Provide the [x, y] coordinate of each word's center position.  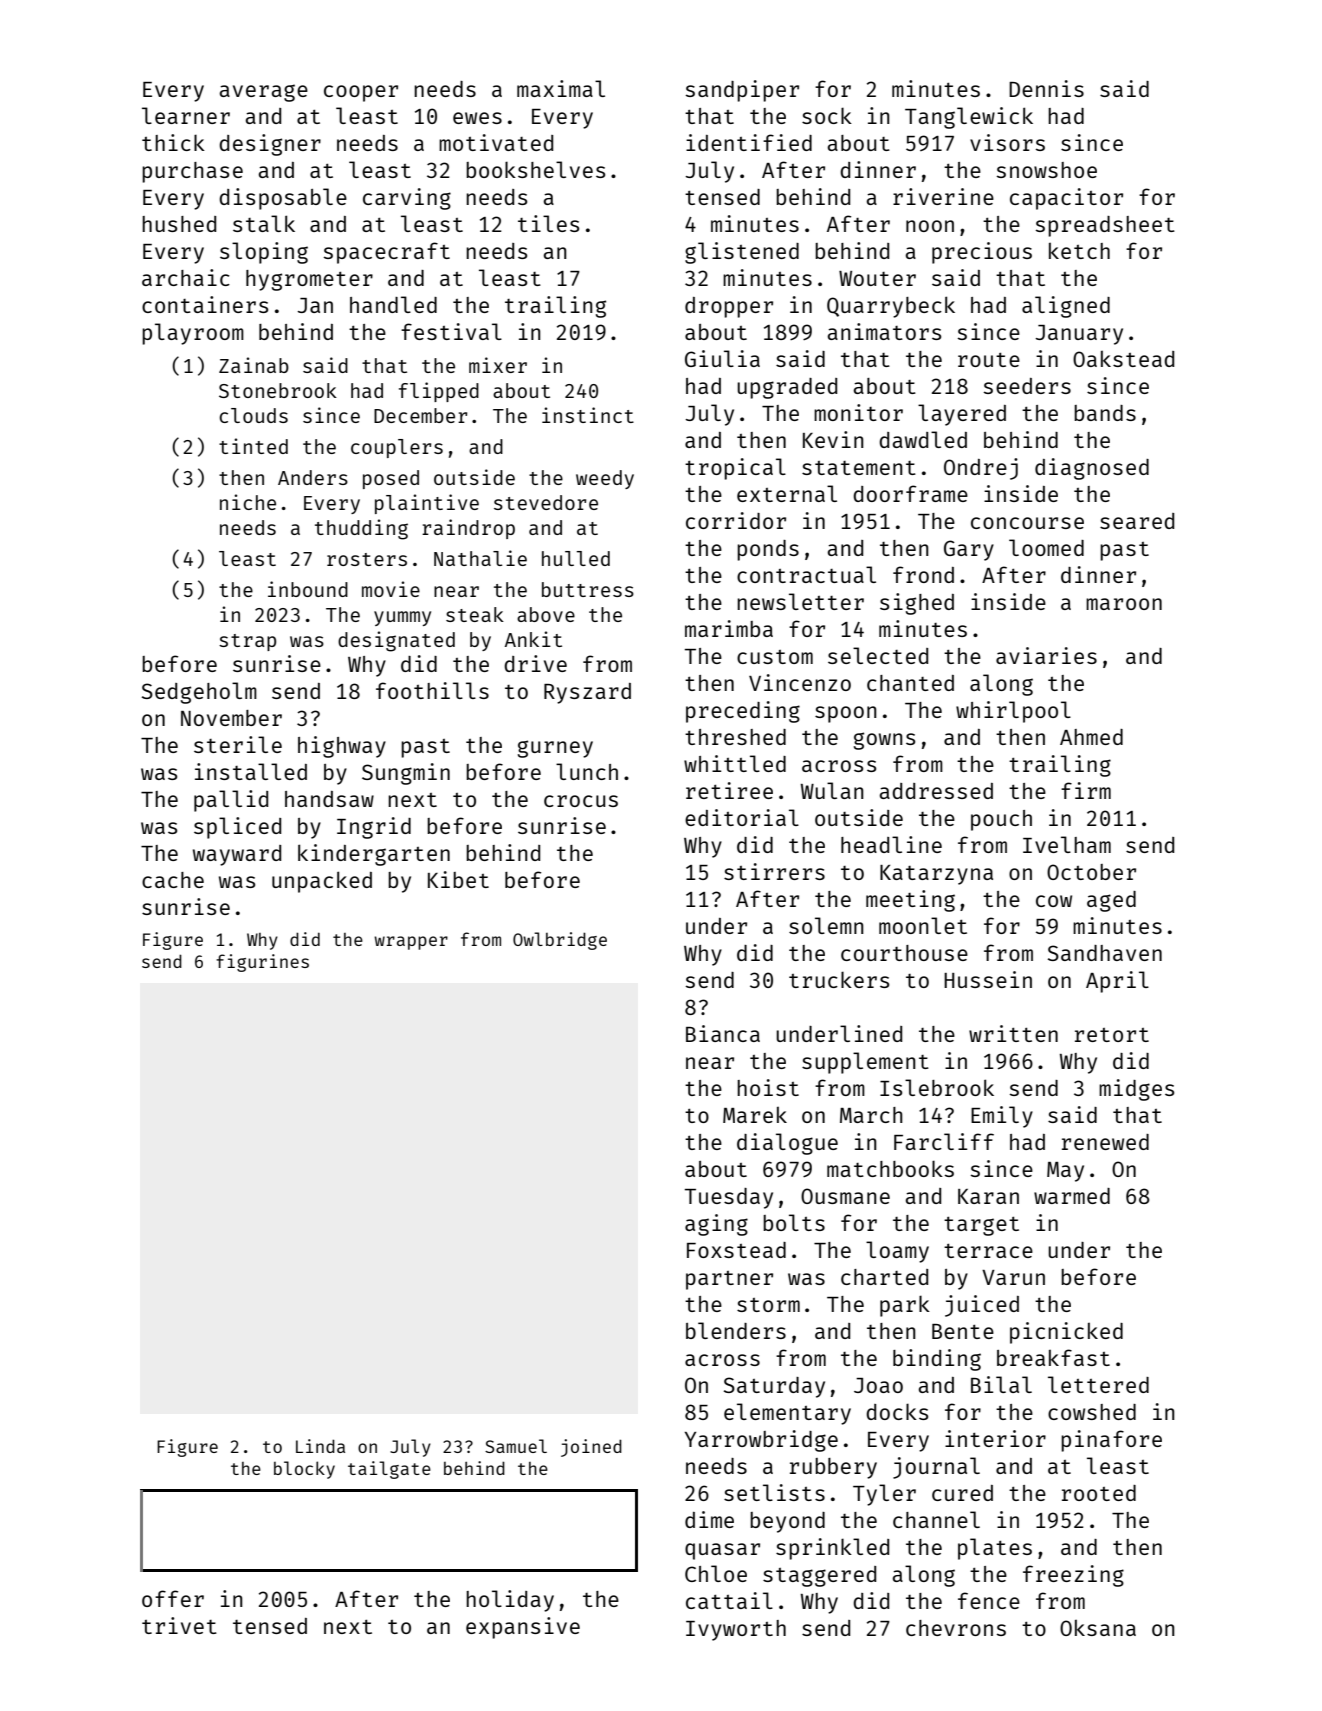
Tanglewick [969, 118]
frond [923, 574]
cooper [361, 93]
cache [173, 880]
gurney [555, 749]
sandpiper [742, 91]
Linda [320, 1446]
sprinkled [832, 1549]
